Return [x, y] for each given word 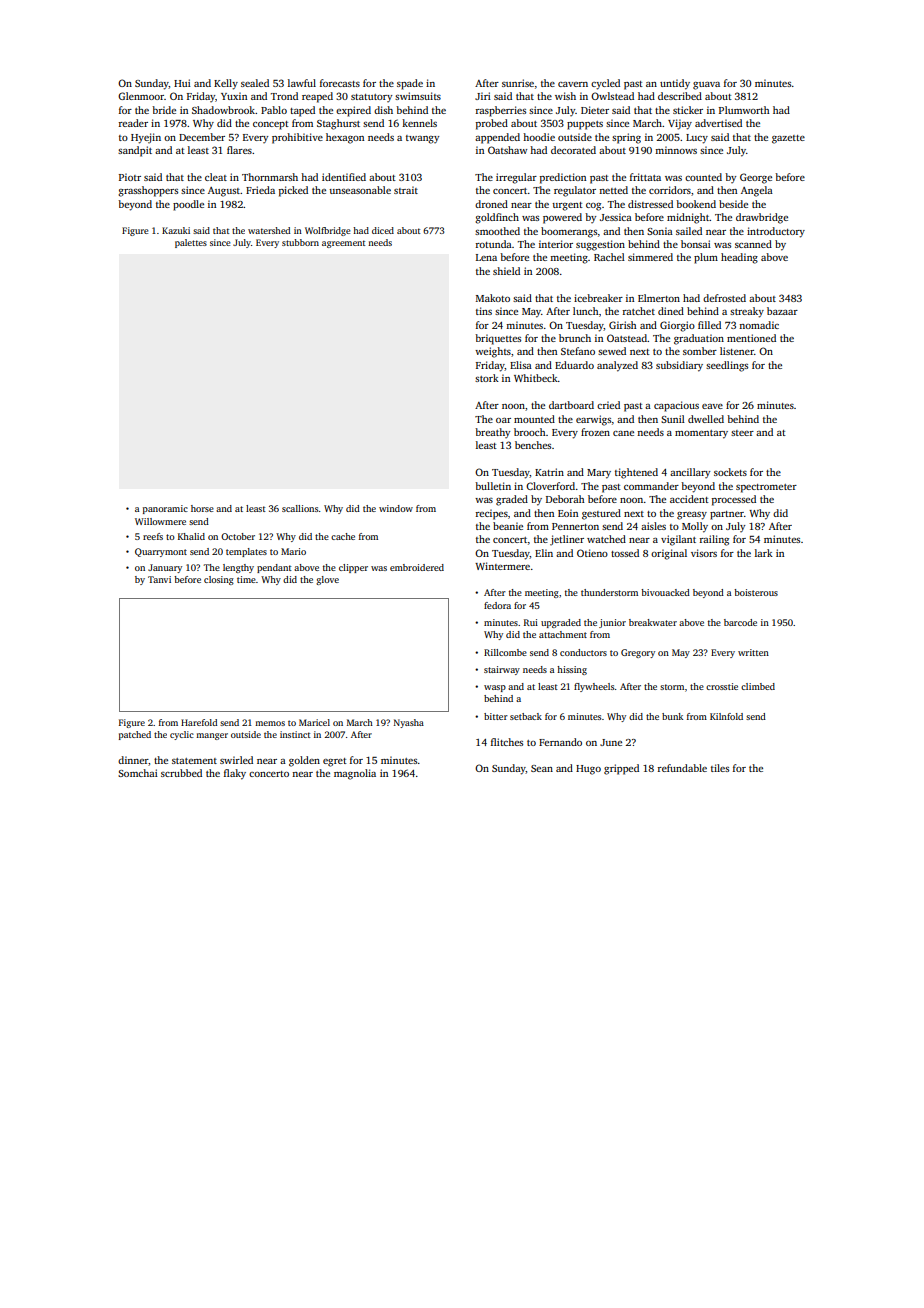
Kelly [226, 84]
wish [565, 96]
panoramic [165, 509]
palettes [191, 243]
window [396, 508]
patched [135, 735]
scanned [753, 244]
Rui [531, 622]
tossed [625, 553]
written [753, 652]
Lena [486, 257]
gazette [788, 139]
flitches [507, 742]
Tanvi [159, 579]
